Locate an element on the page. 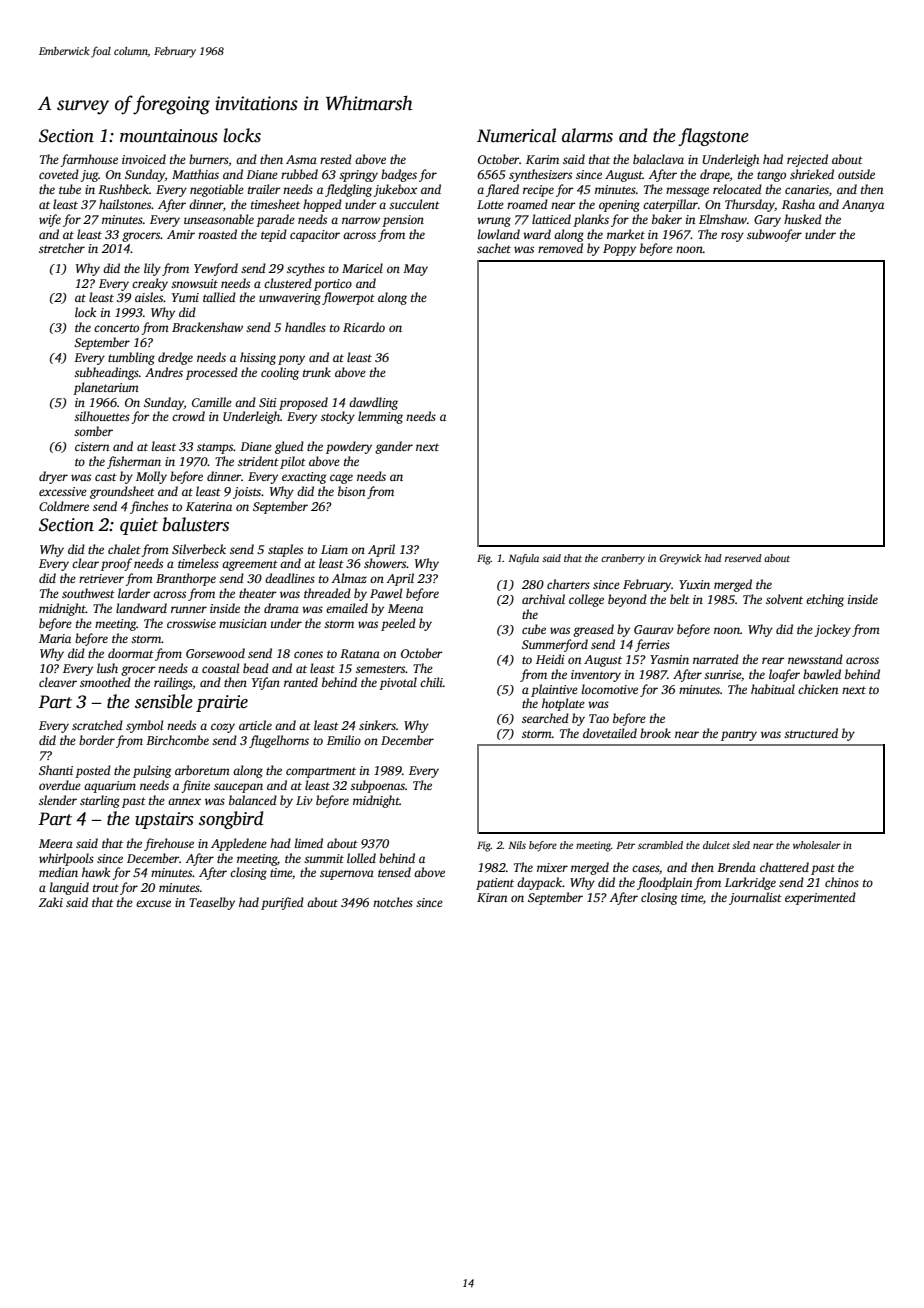 This image has height=1308, width=924. reserved is located at coordinates (743, 558).
